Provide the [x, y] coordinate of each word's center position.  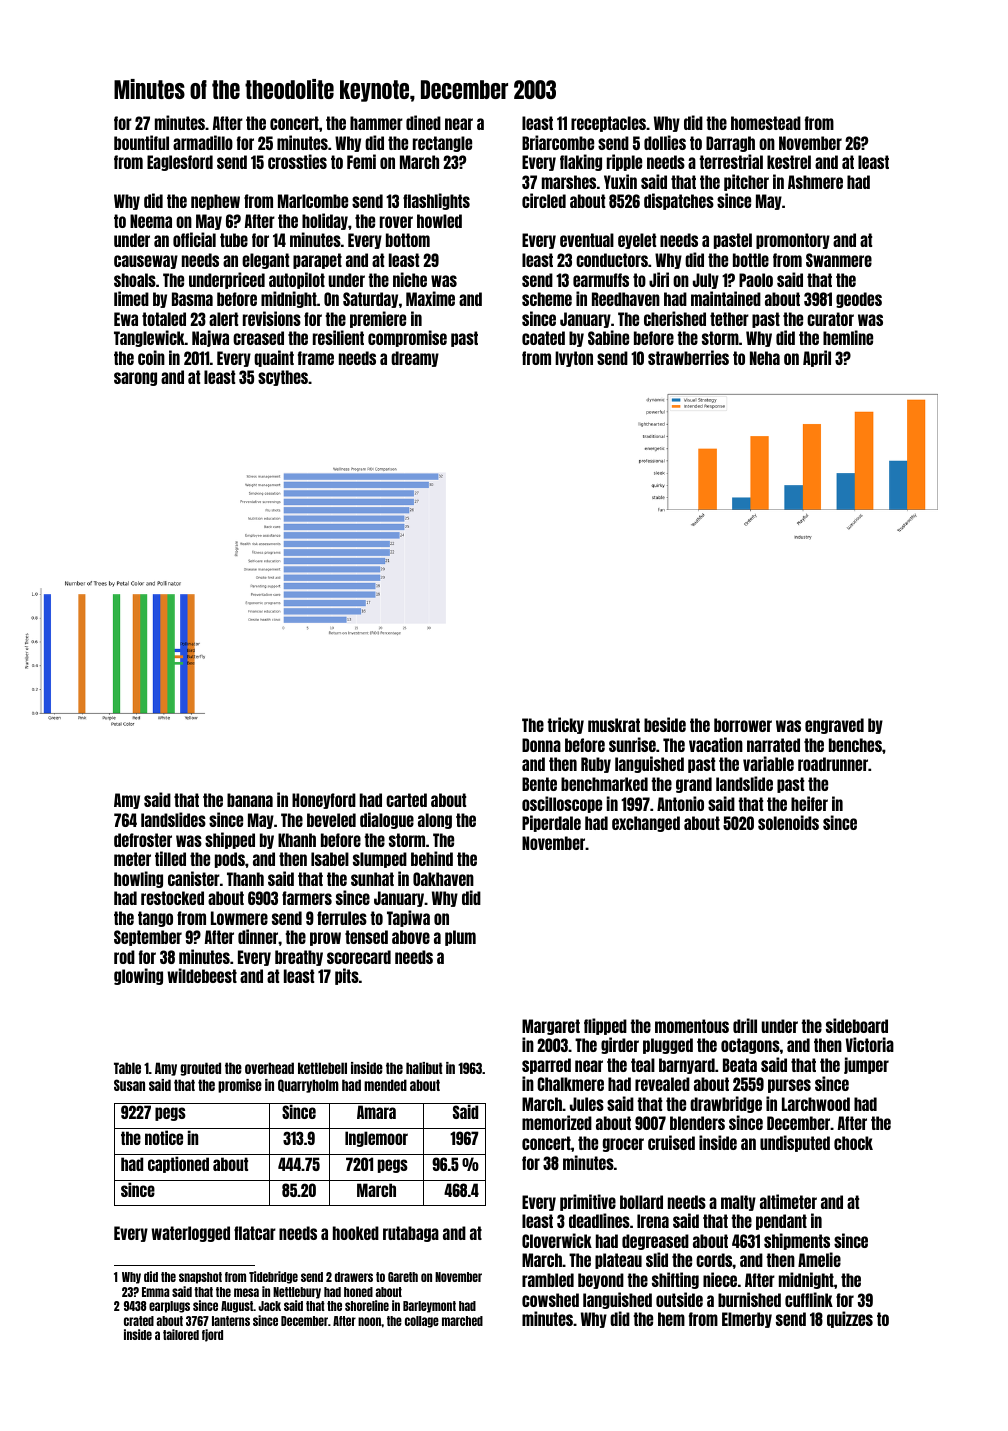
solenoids [788, 822]
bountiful [141, 142]
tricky [566, 725]
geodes [859, 300]
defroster [143, 840]
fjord [212, 1335]
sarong [135, 379]
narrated [773, 745]
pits [347, 976]
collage [422, 1322]
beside [665, 724]
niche [410, 279]
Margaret [551, 1027]
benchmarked [604, 784]
